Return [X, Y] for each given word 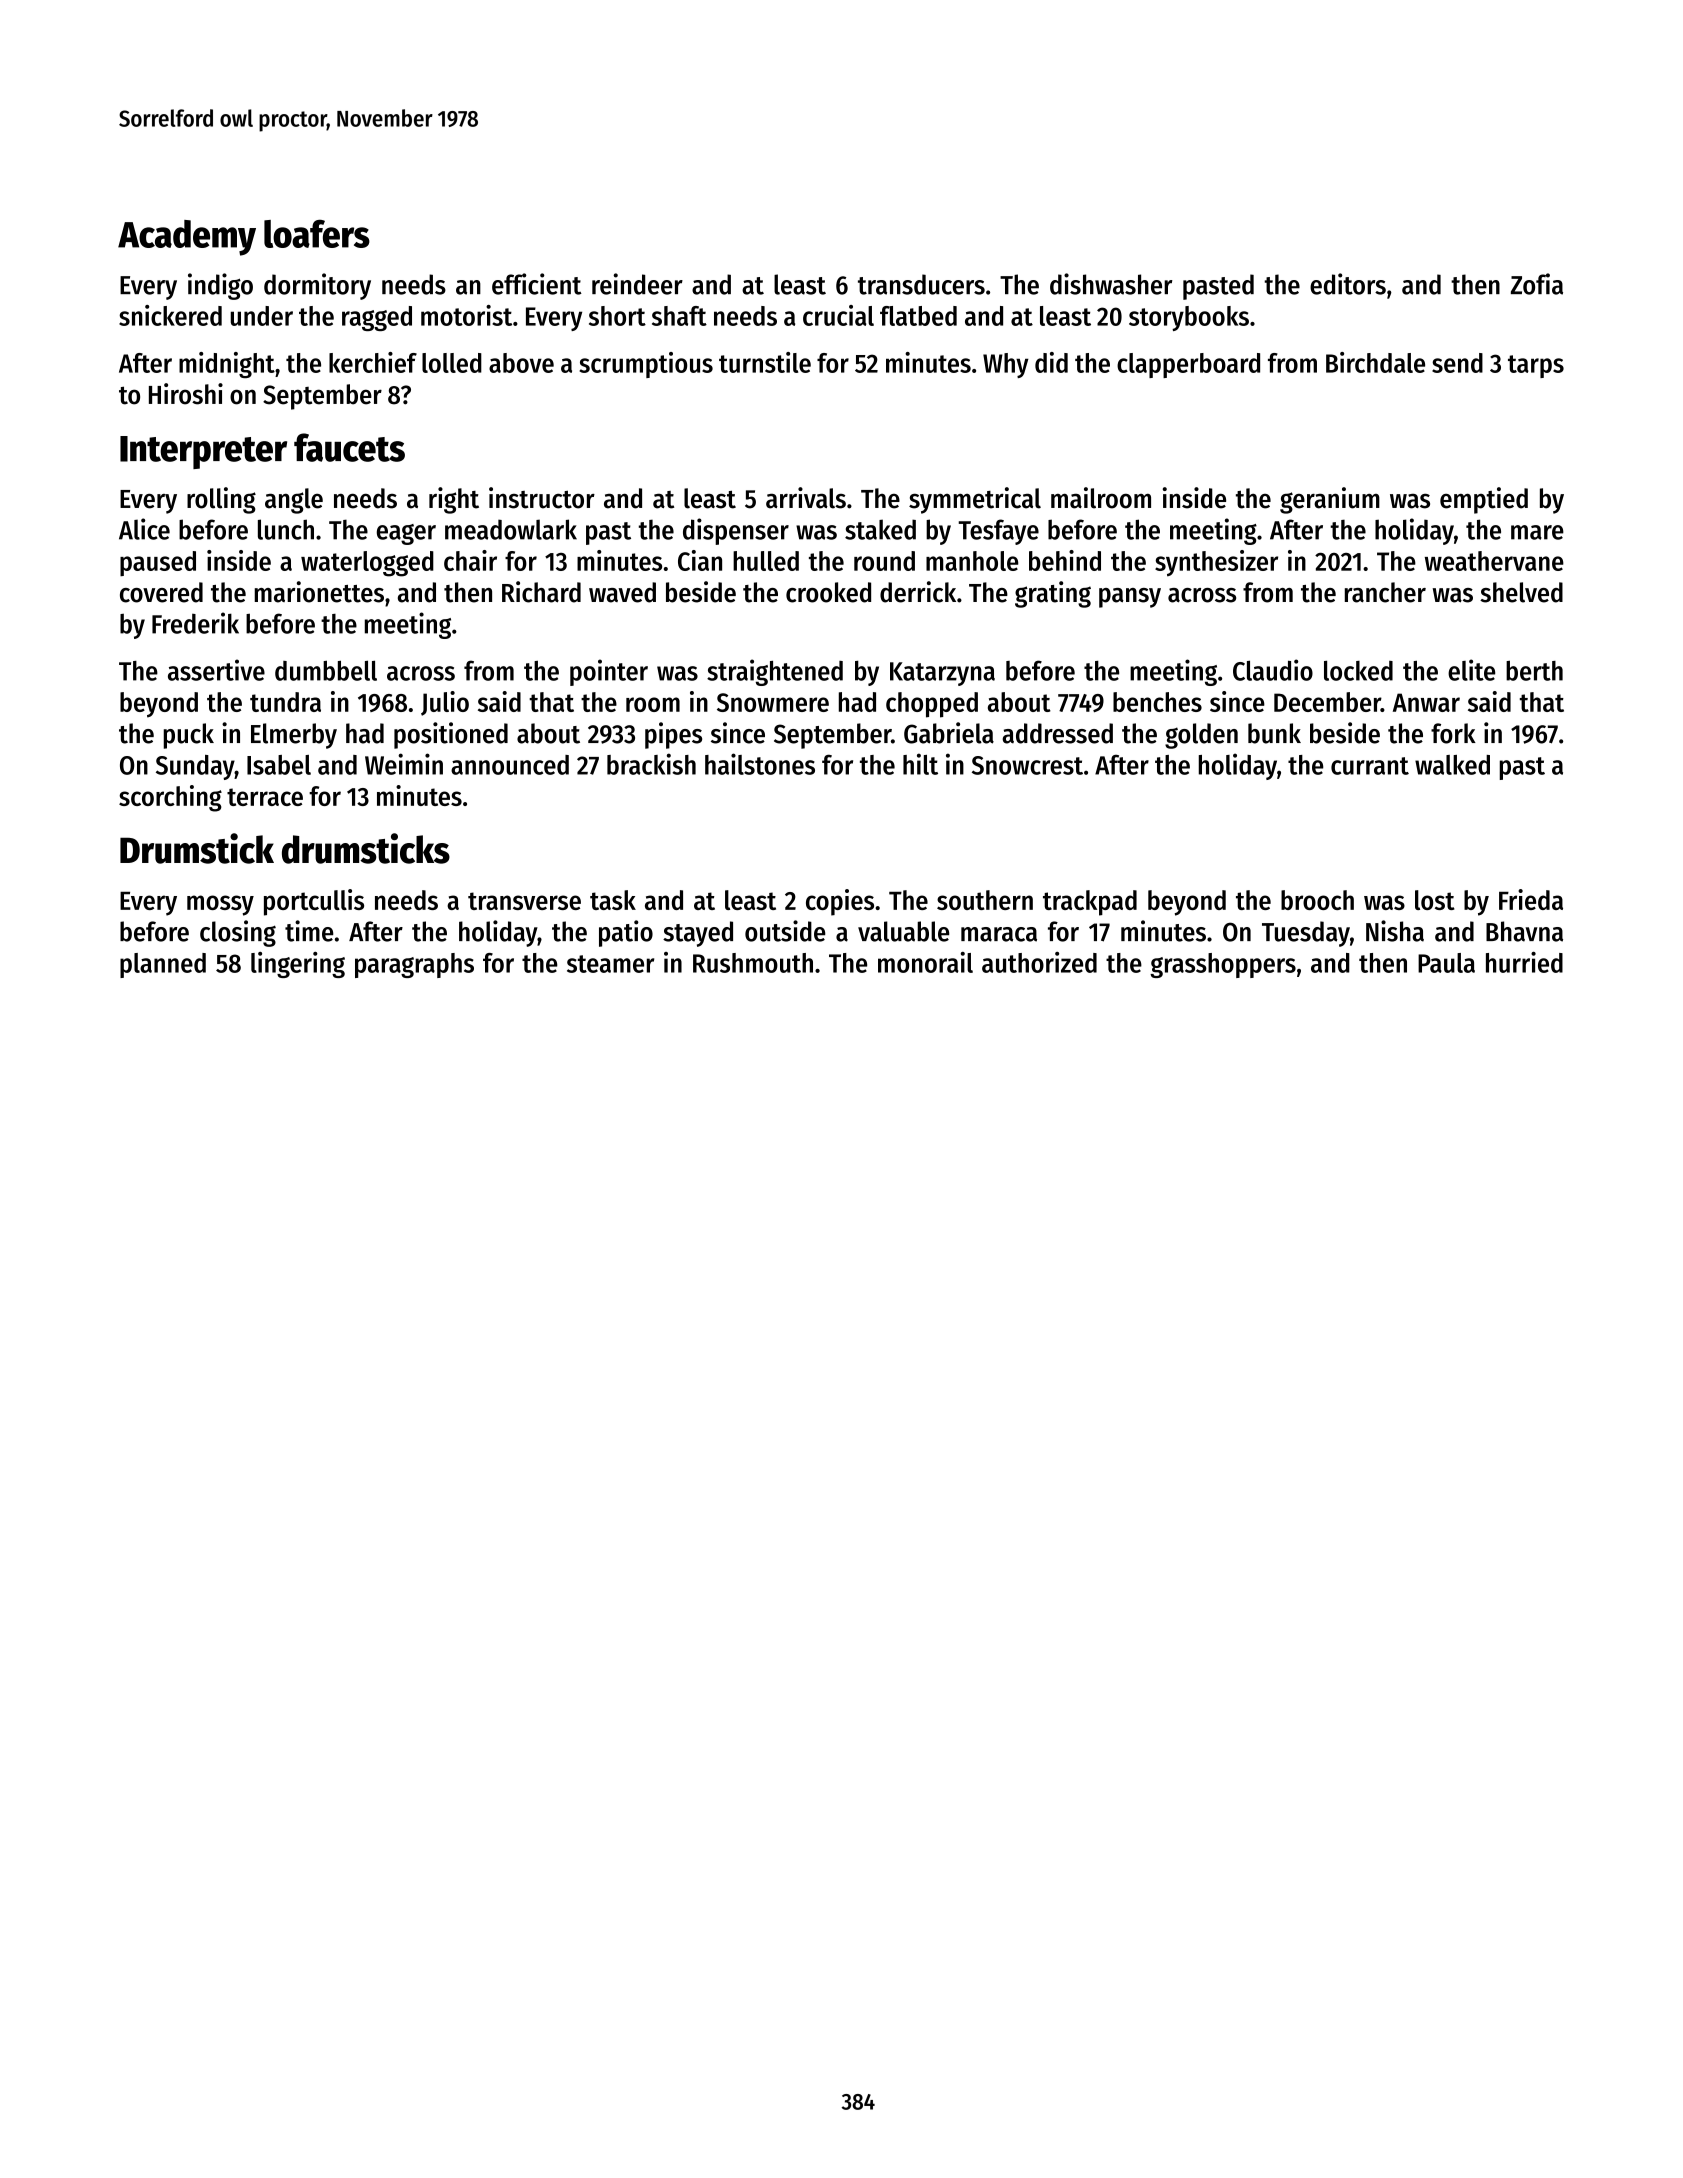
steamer [610, 964]
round [884, 561]
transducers [921, 284]
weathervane [1494, 561]
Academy [187, 238]
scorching [170, 798]
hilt [920, 764]
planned [163, 965]
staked [880, 529]
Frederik [195, 623]
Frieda [1531, 899]
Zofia [1537, 284]
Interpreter [203, 452]
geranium [1330, 500]
